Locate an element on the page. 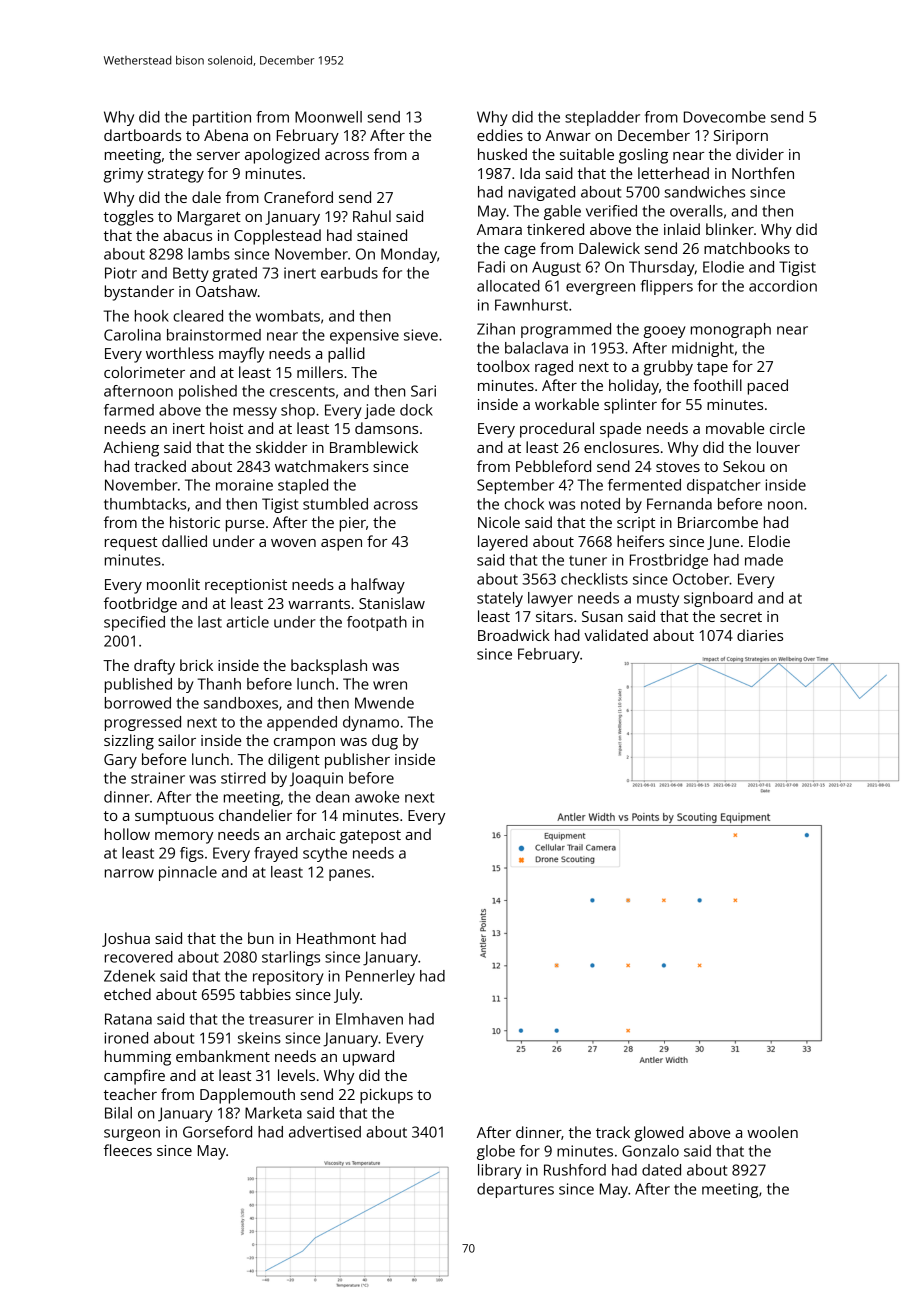 This page has width=924, height=1308. gatepost is located at coordinates (370, 837).
